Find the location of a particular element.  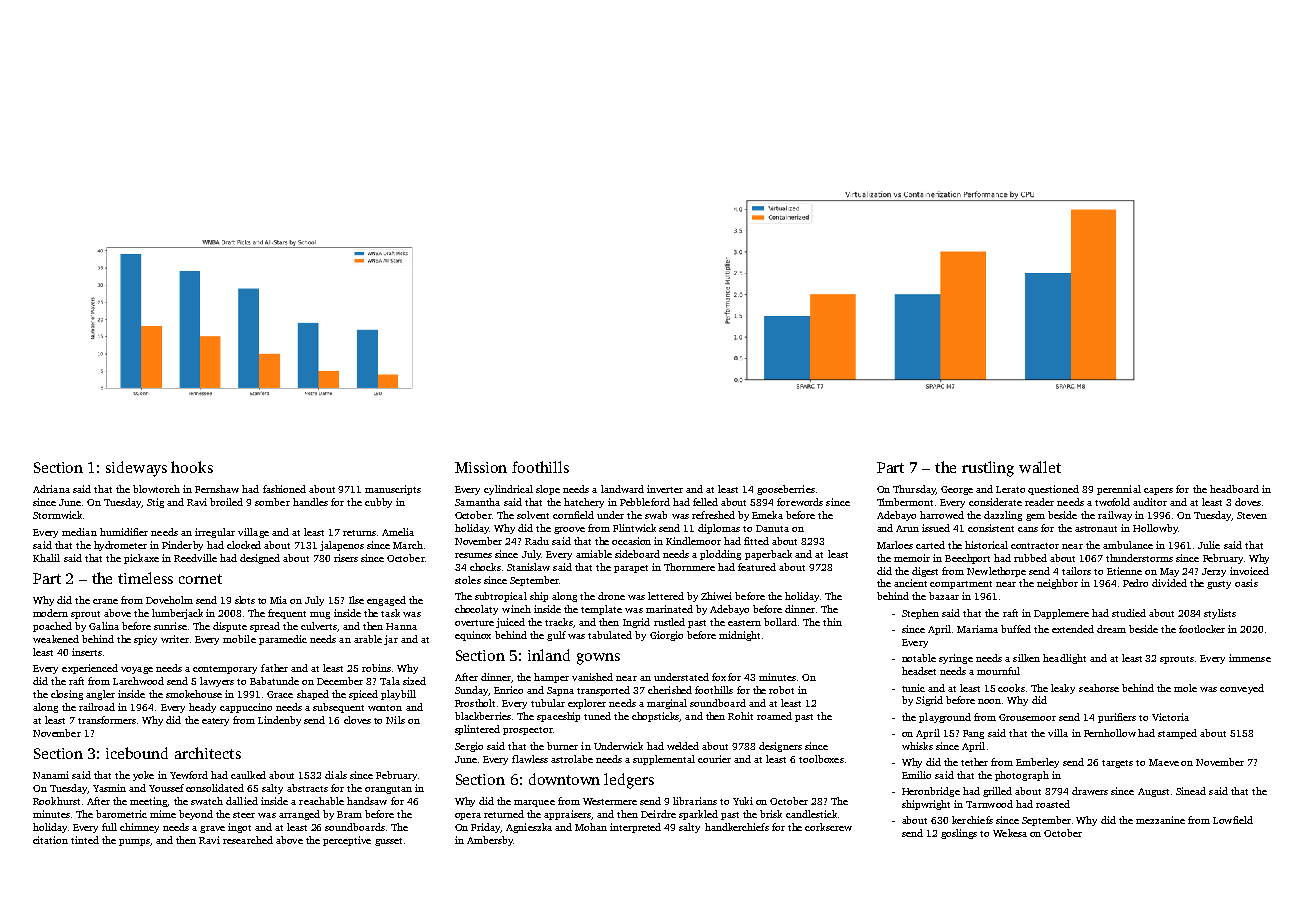

modern is located at coordinates (50, 613).
